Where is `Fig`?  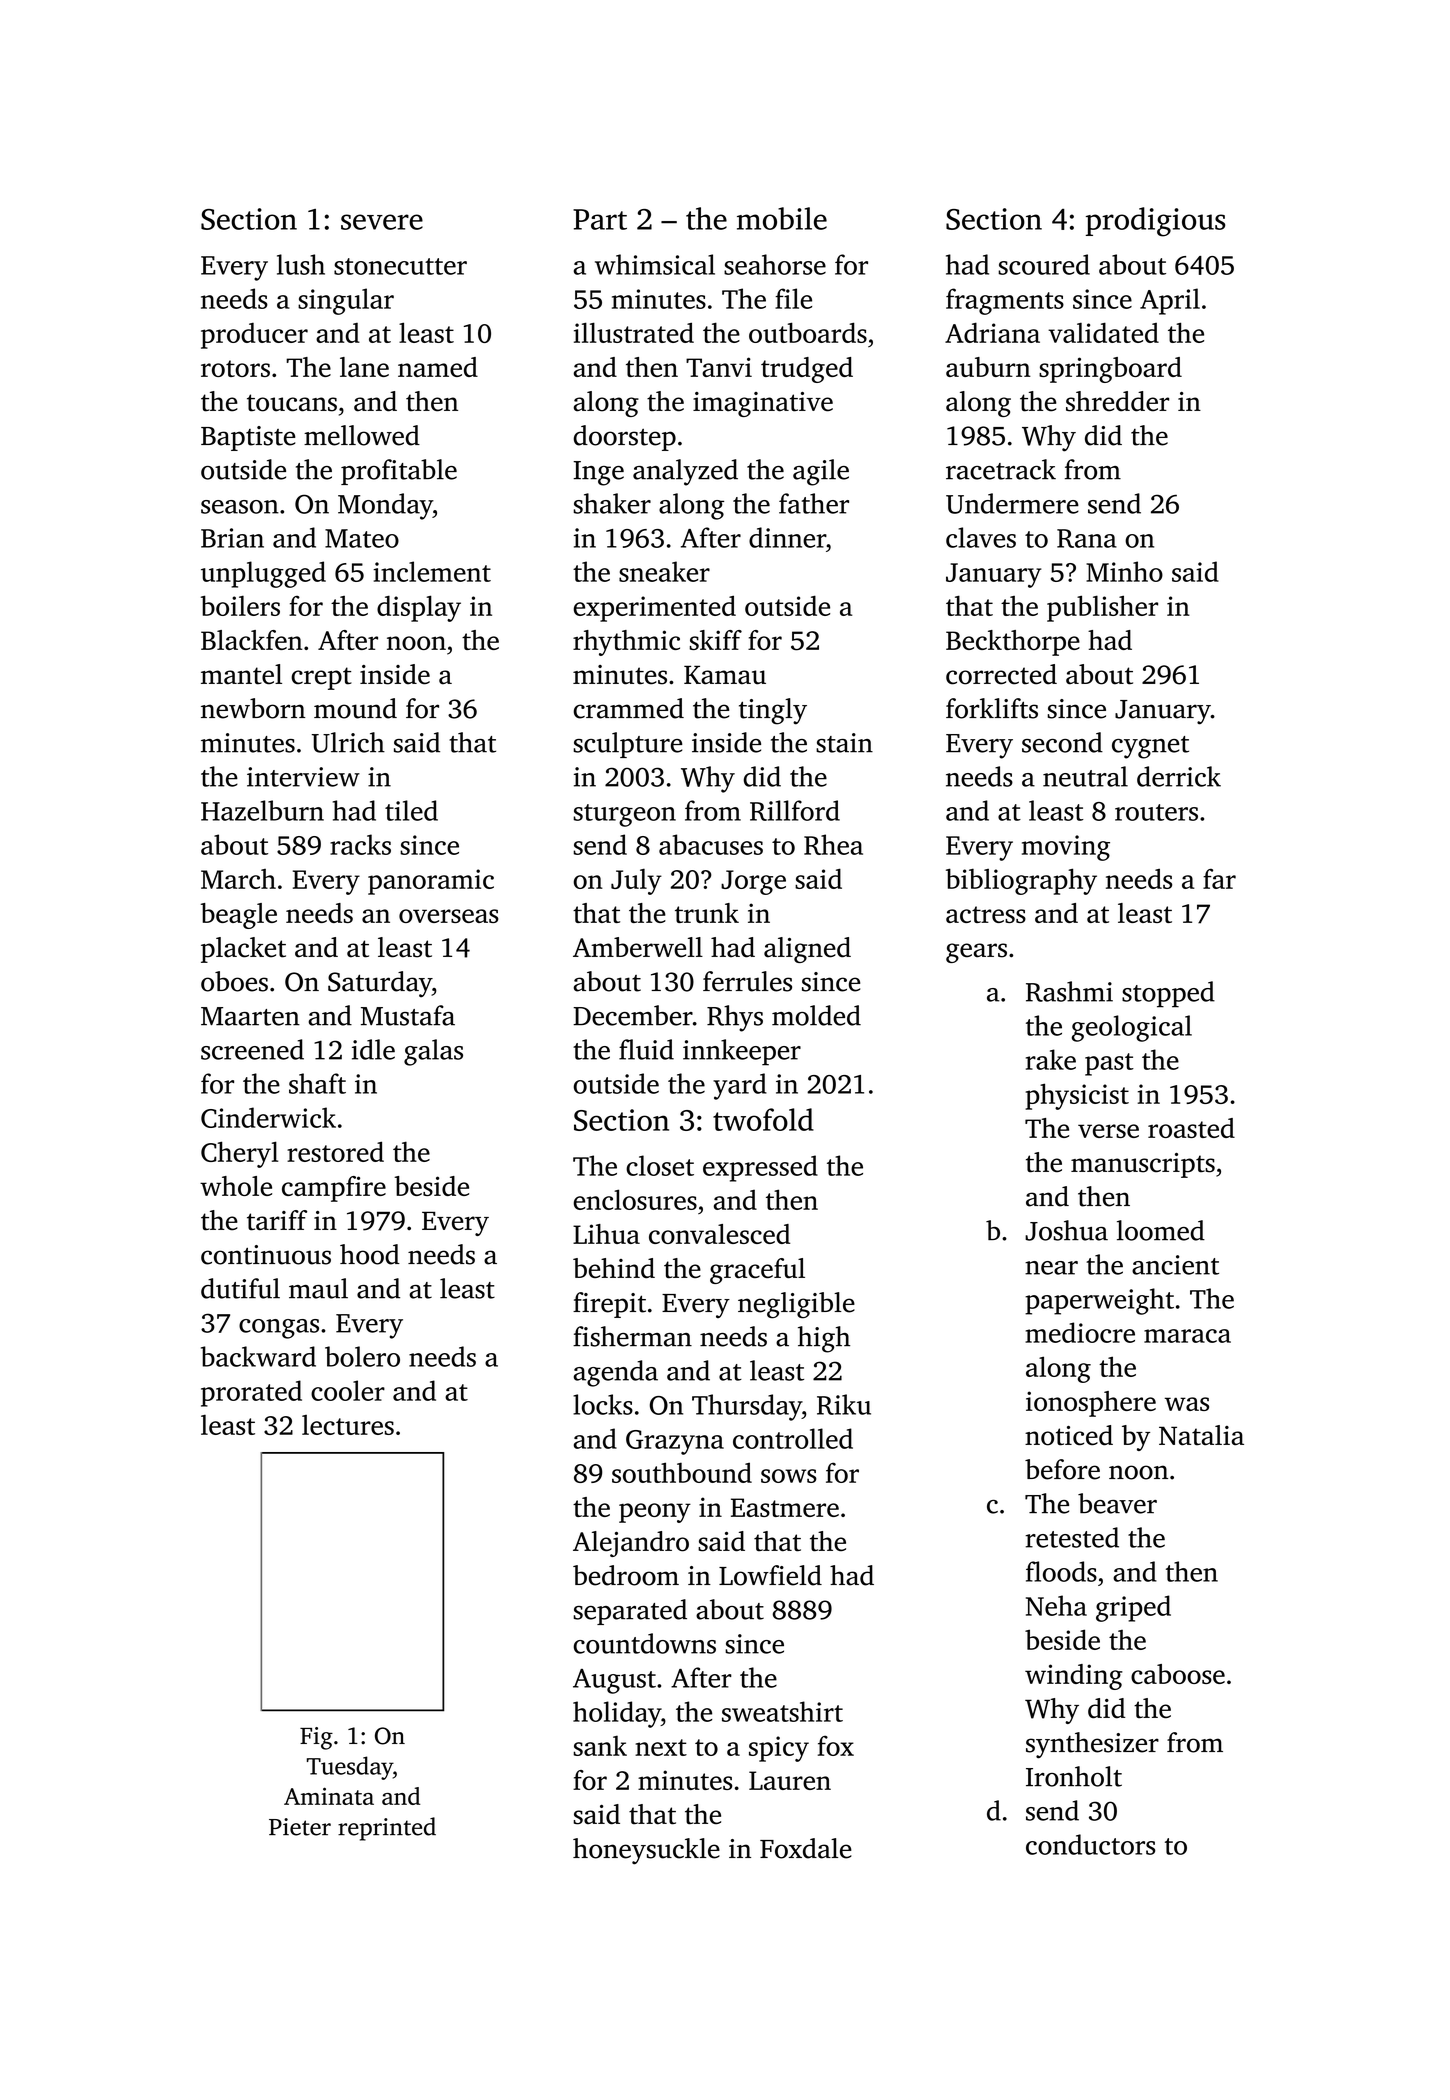
Fig is located at coordinates (316, 1738).
